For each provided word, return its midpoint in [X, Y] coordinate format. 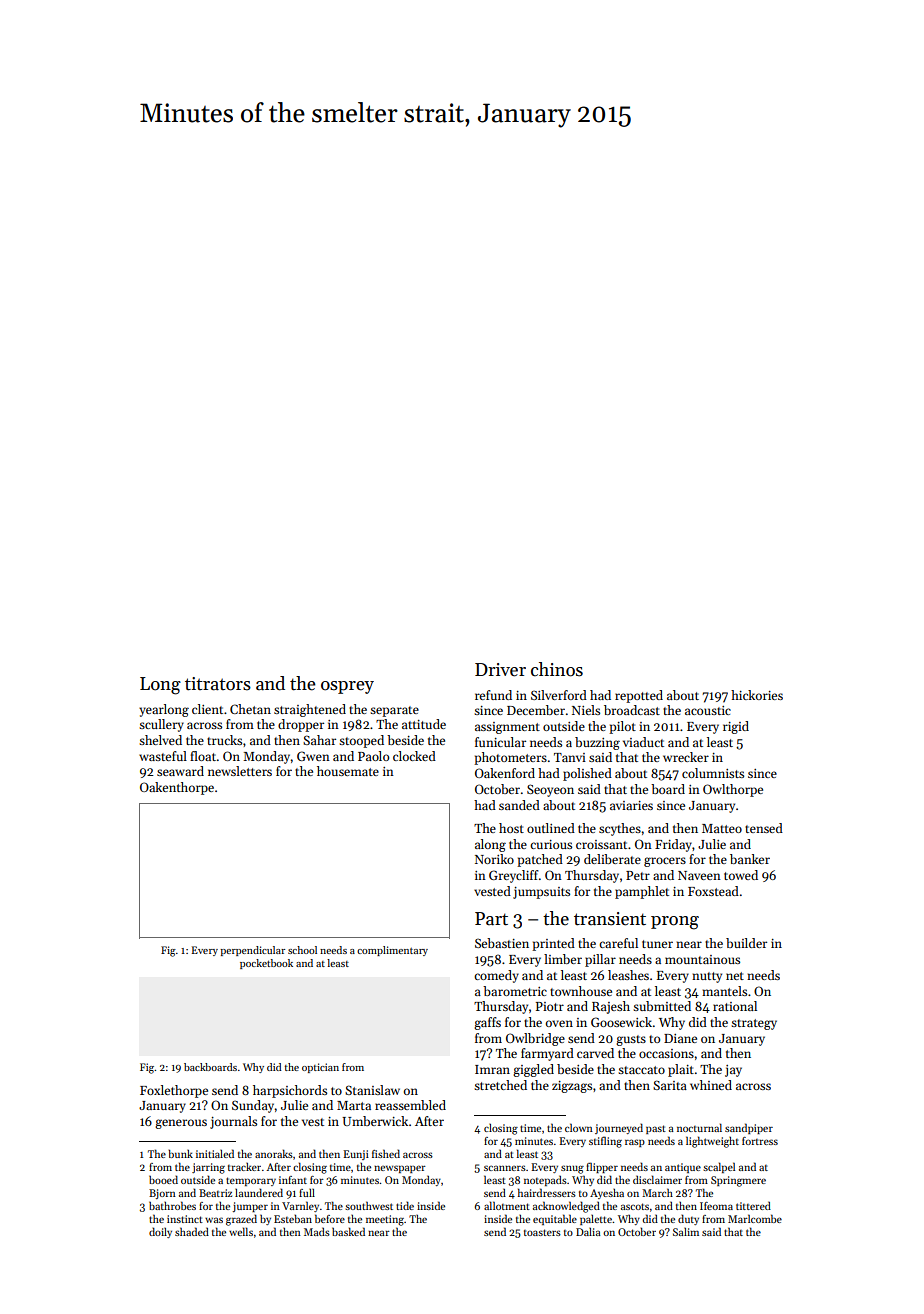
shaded [192, 1231]
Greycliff [514, 876]
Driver [500, 670]
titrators [218, 684]
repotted [639, 696]
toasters [542, 1232]
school [302, 950]
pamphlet [642, 892]
